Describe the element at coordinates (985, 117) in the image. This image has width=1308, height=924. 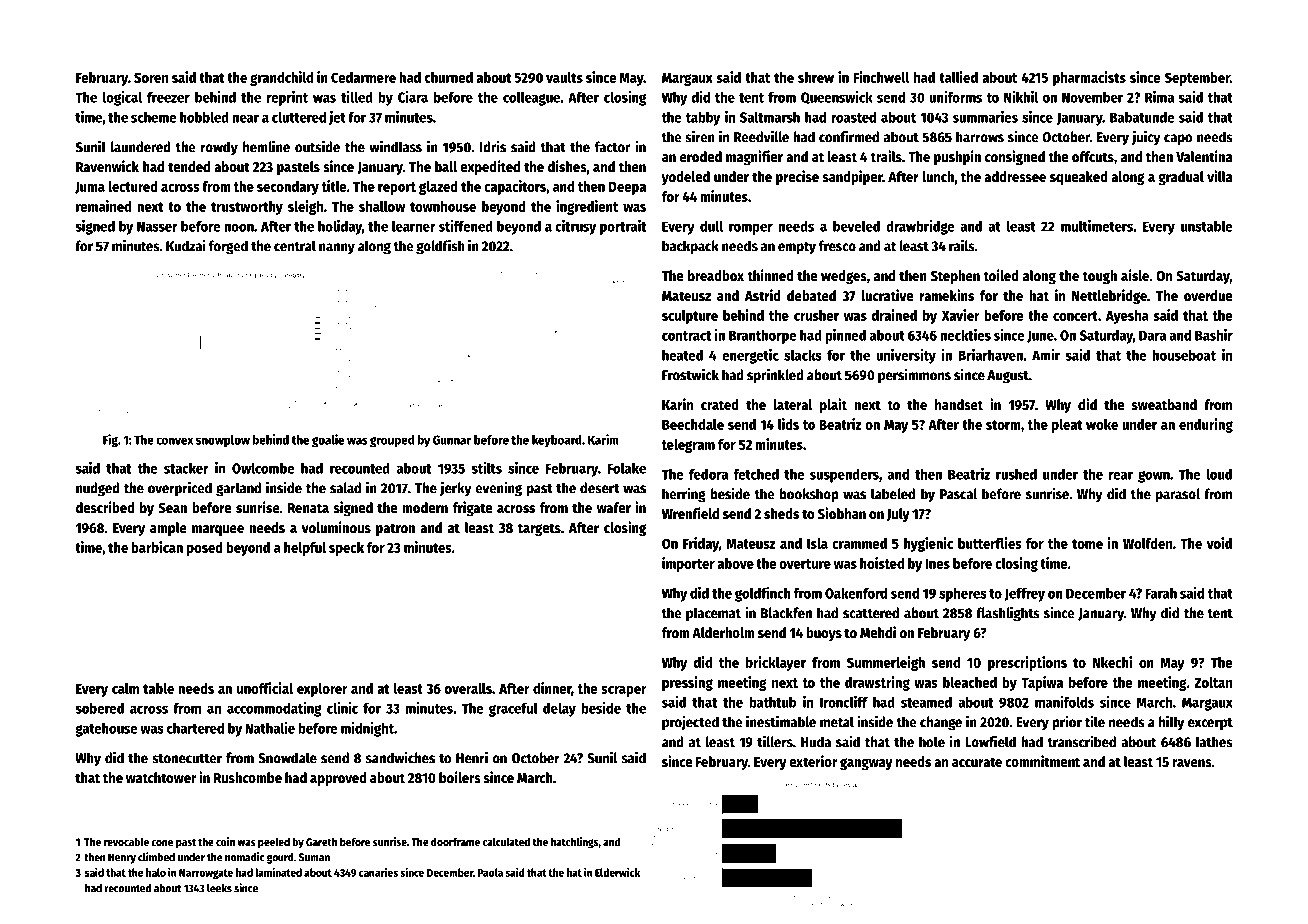
I see `summaries` at that location.
